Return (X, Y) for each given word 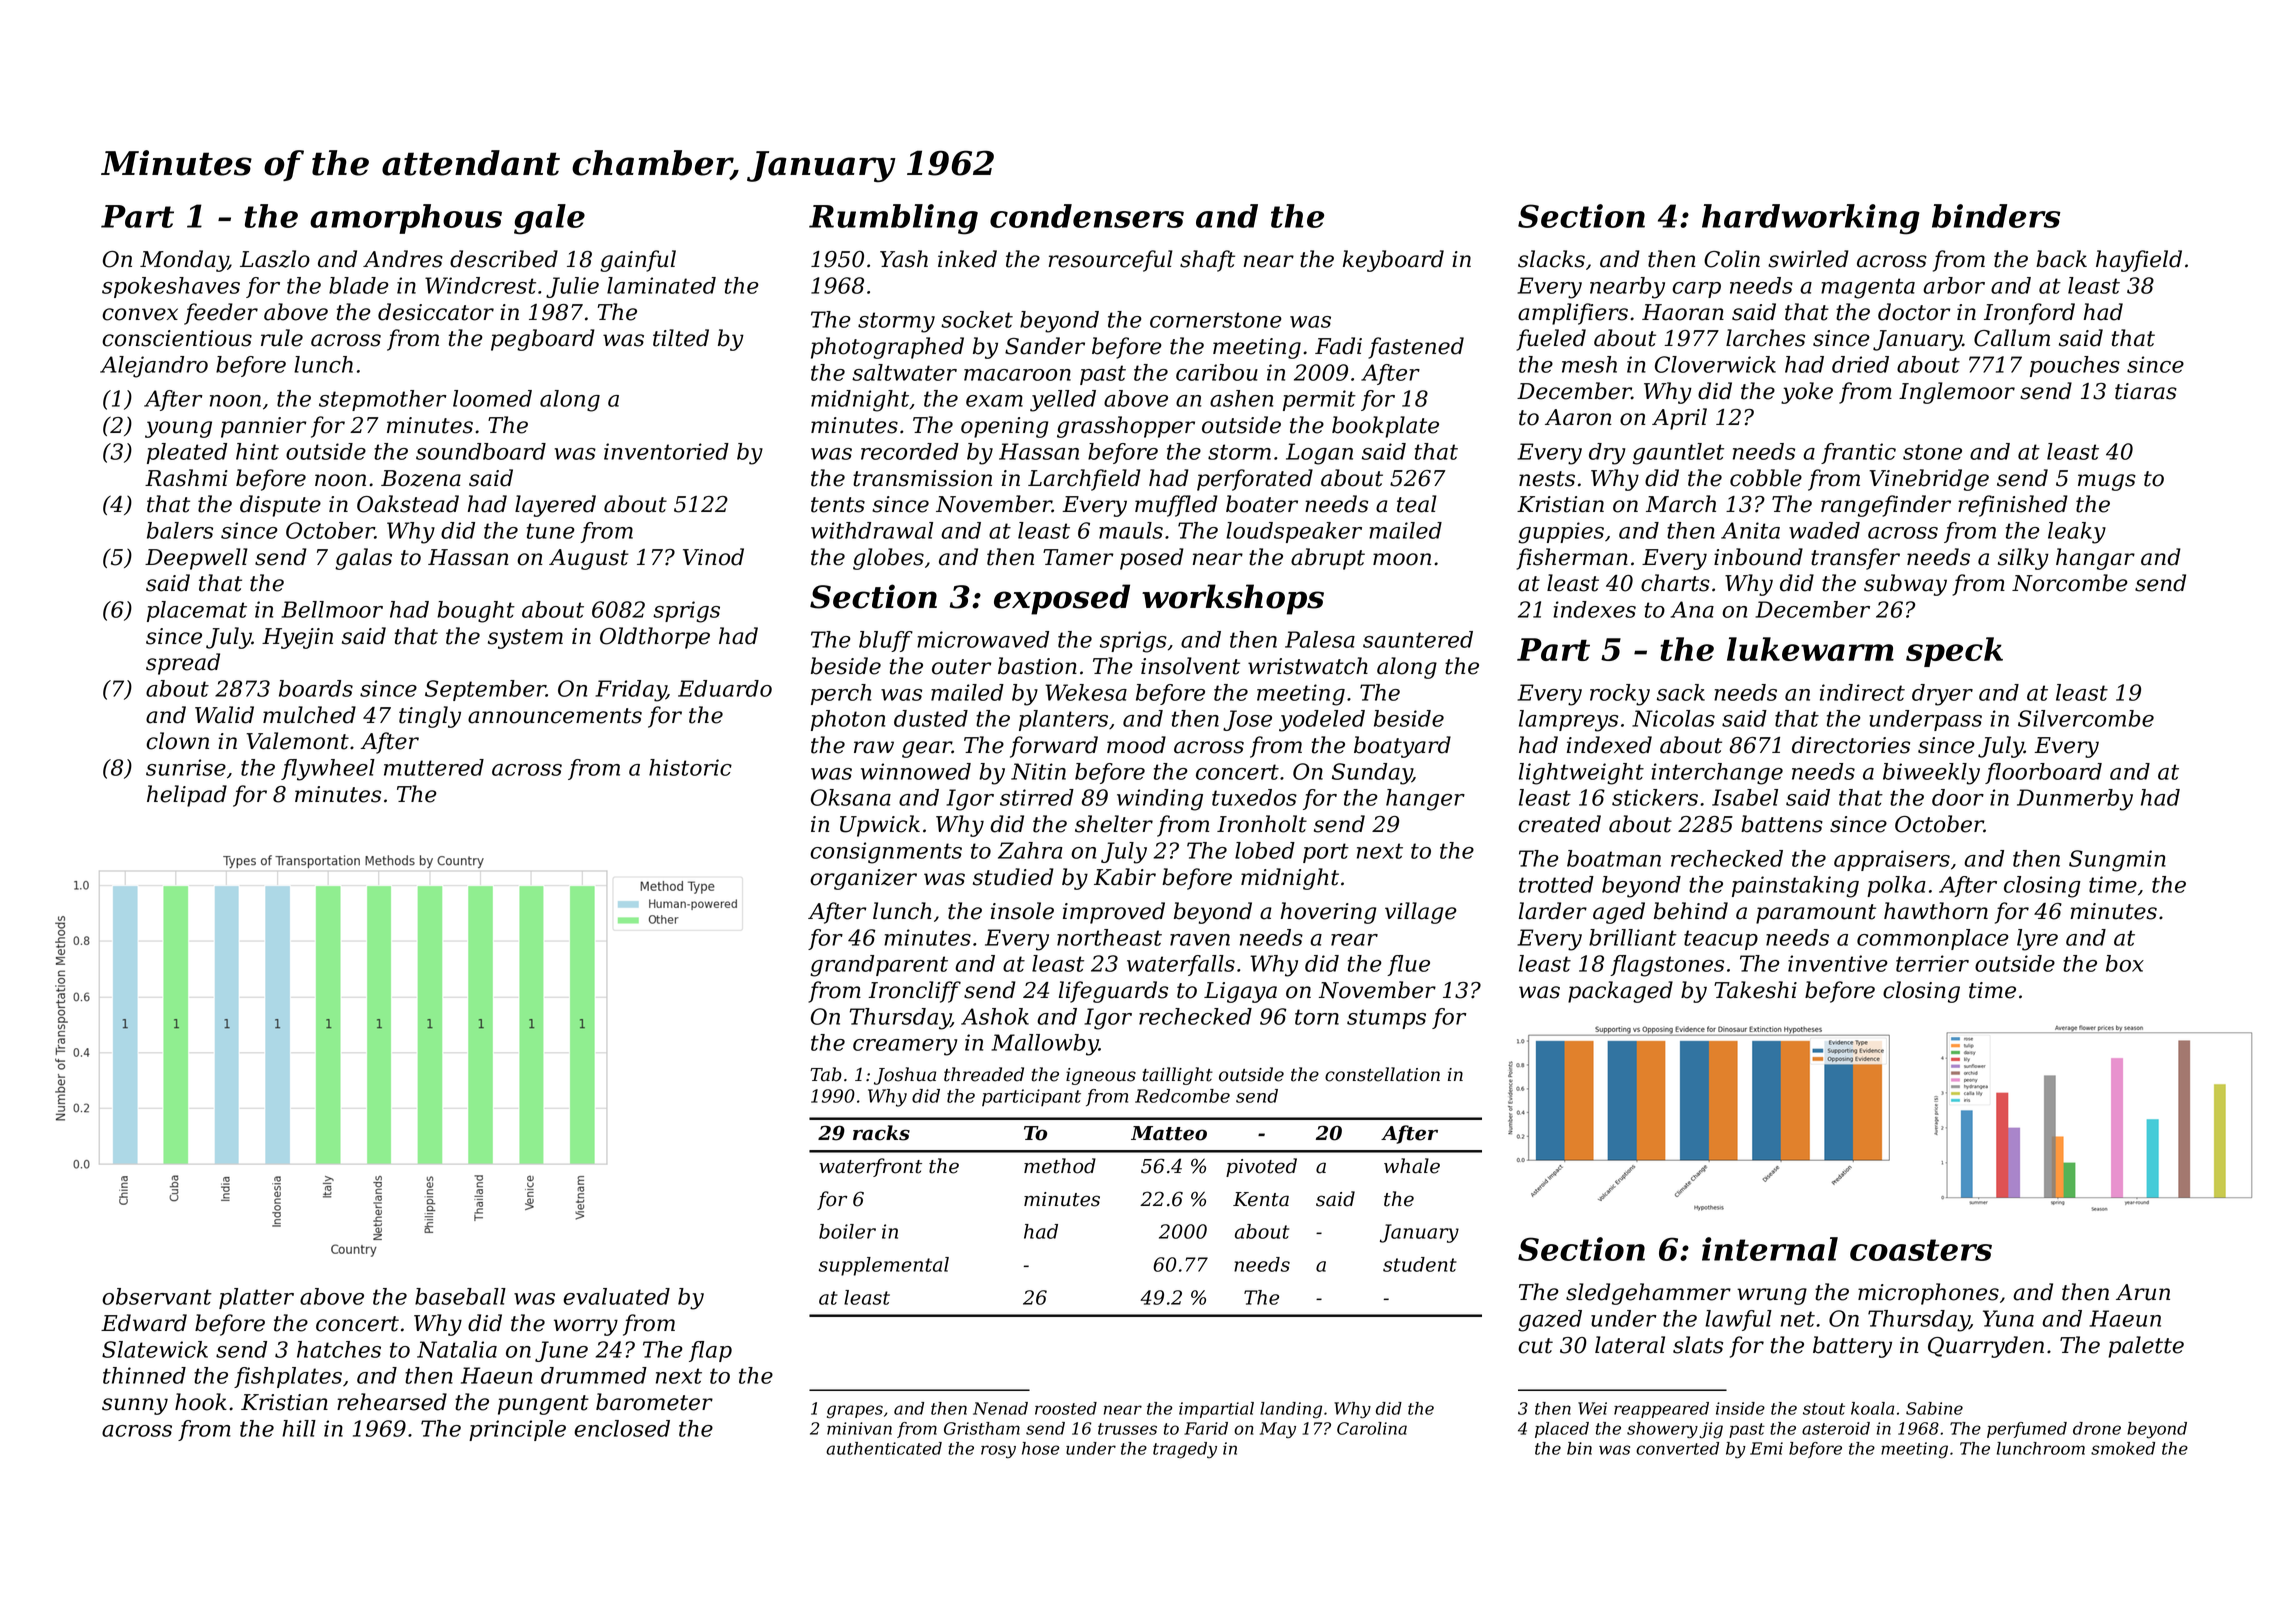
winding (1160, 800)
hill (299, 1428)
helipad (187, 796)
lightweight (1581, 774)
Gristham (982, 1428)
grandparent (879, 966)
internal (1770, 1249)
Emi (1766, 1448)
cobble (1766, 478)
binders (1996, 216)
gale (549, 219)
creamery (905, 1047)
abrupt (1328, 559)
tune (551, 531)
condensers (1087, 216)
